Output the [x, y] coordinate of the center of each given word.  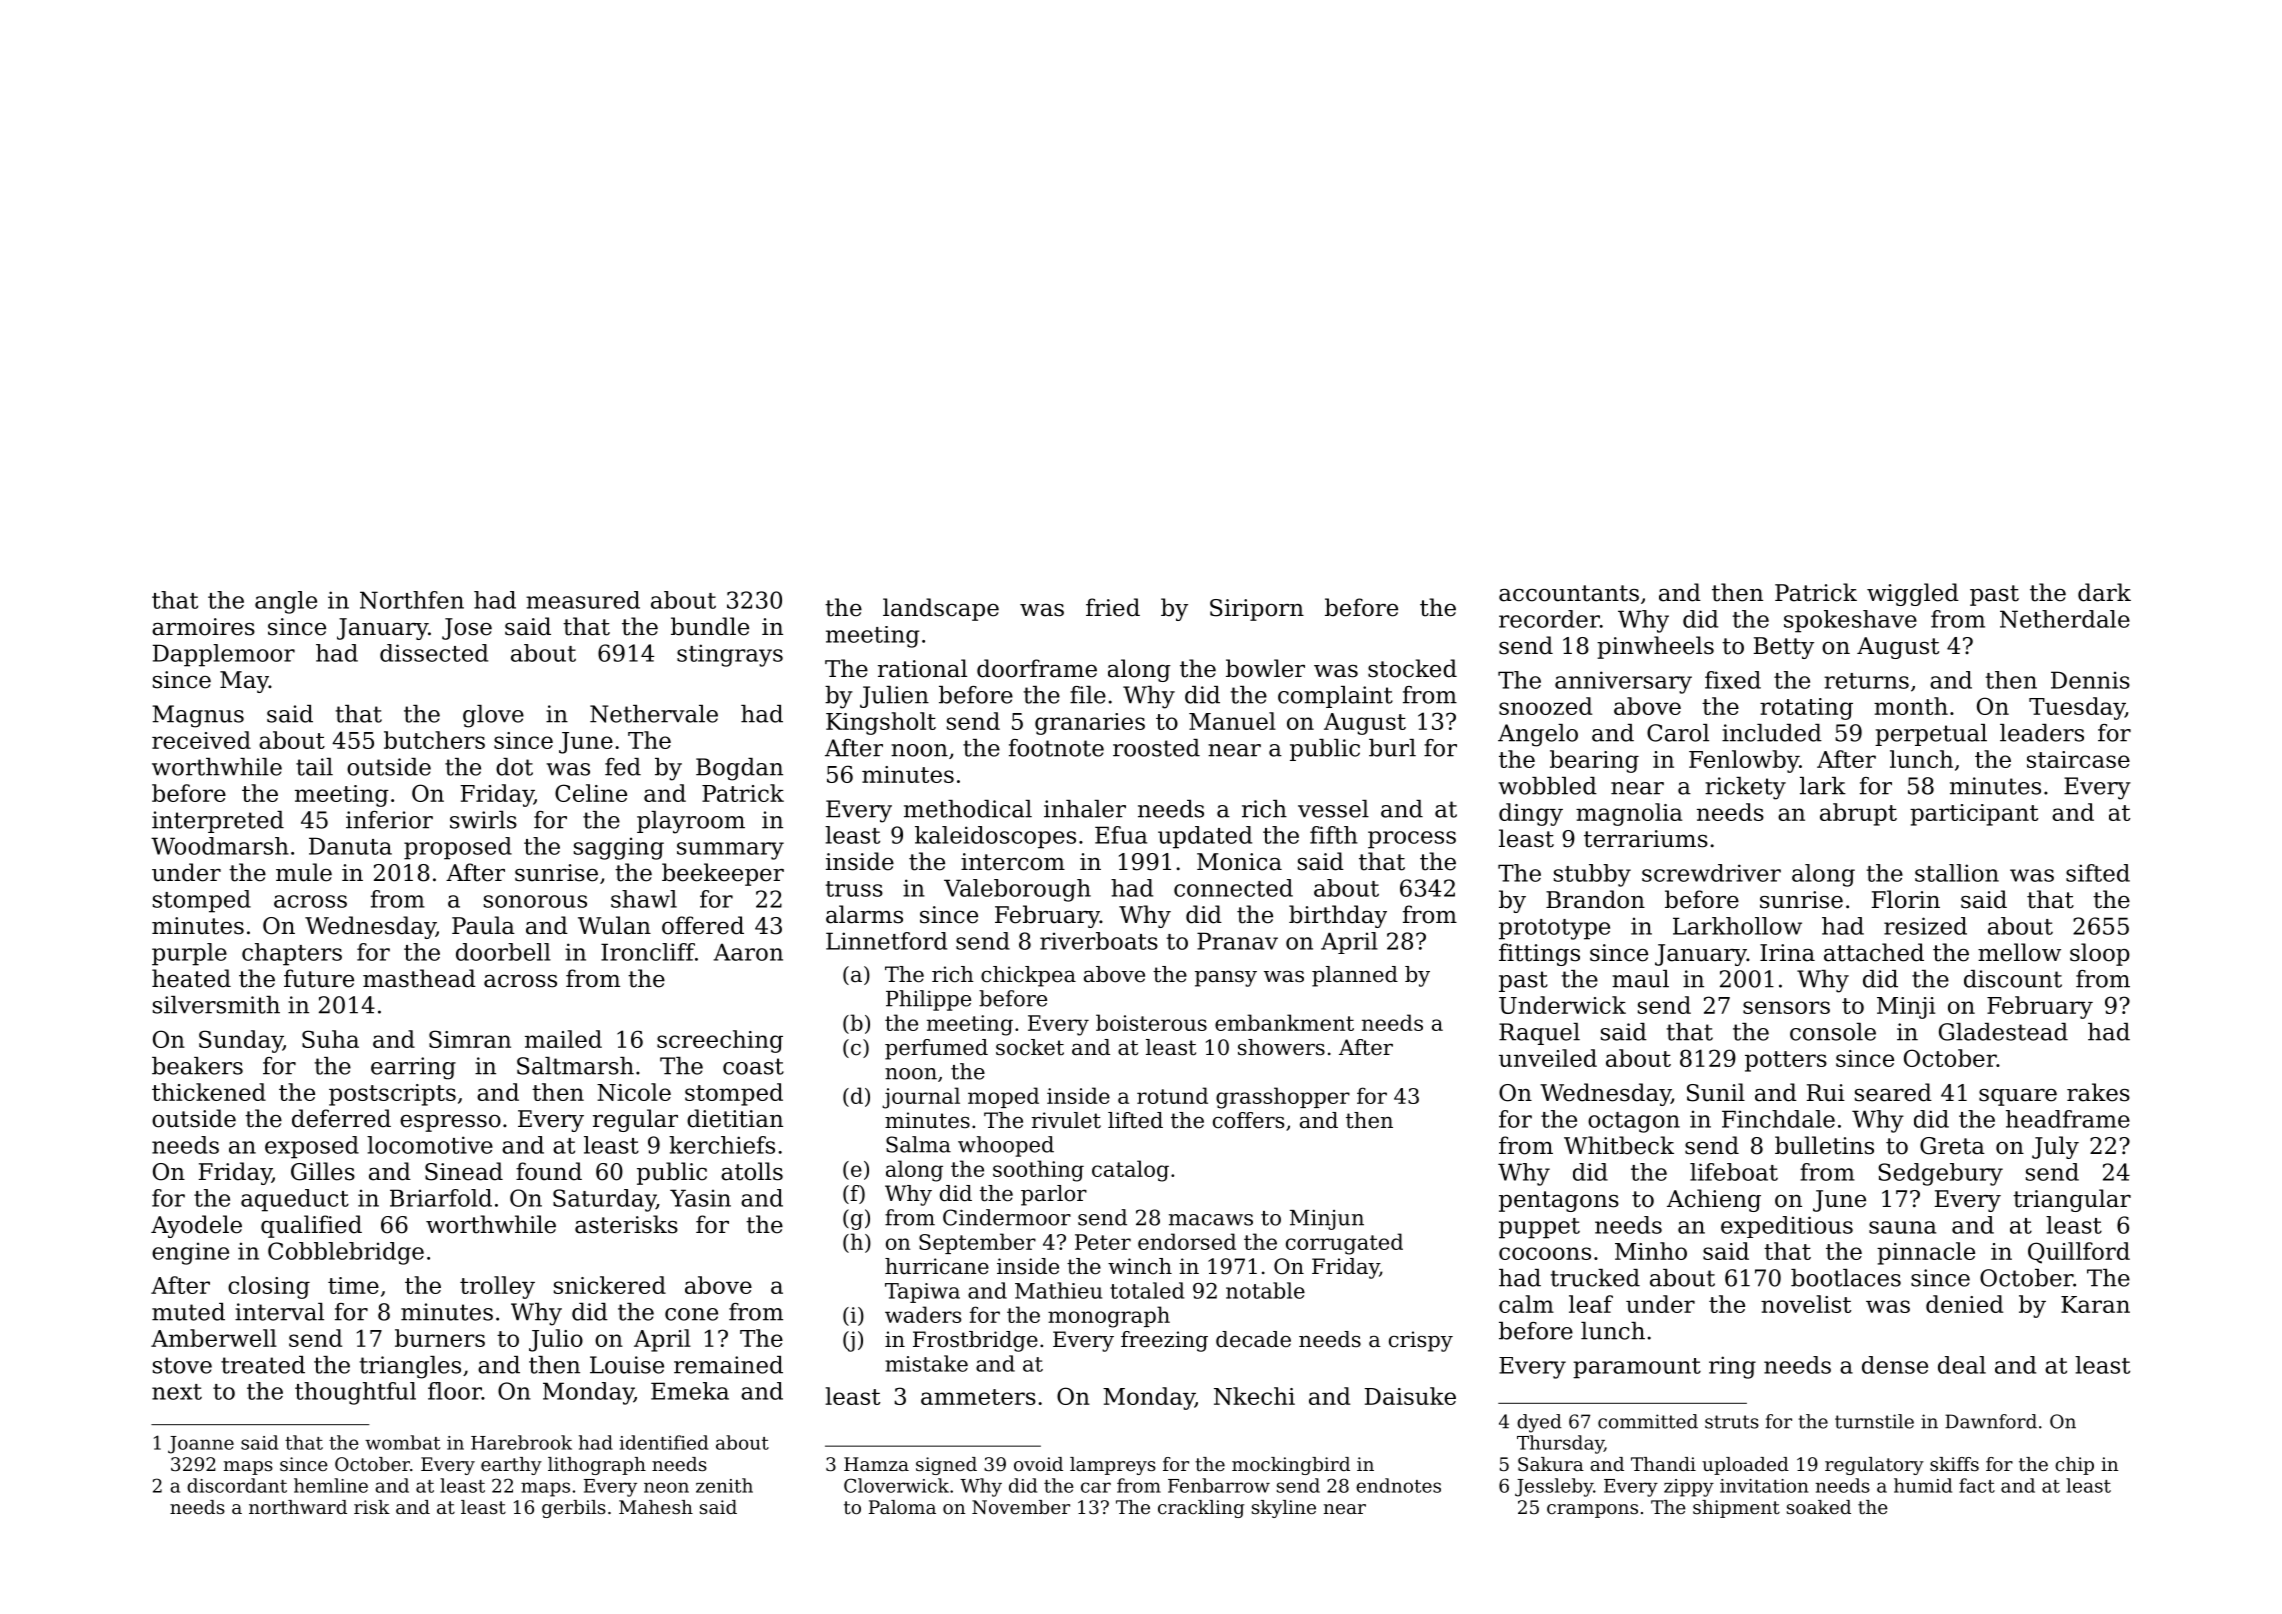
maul [1640, 979]
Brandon [1595, 899]
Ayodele [196, 1226]
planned [1355, 976]
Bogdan [739, 769]
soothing [1038, 1171]
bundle [710, 626]
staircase [2078, 759]
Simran [470, 1039]
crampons [1592, 1511]
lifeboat [1734, 1172]
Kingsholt [881, 723]
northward [298, 1507]
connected [1233, 888]
